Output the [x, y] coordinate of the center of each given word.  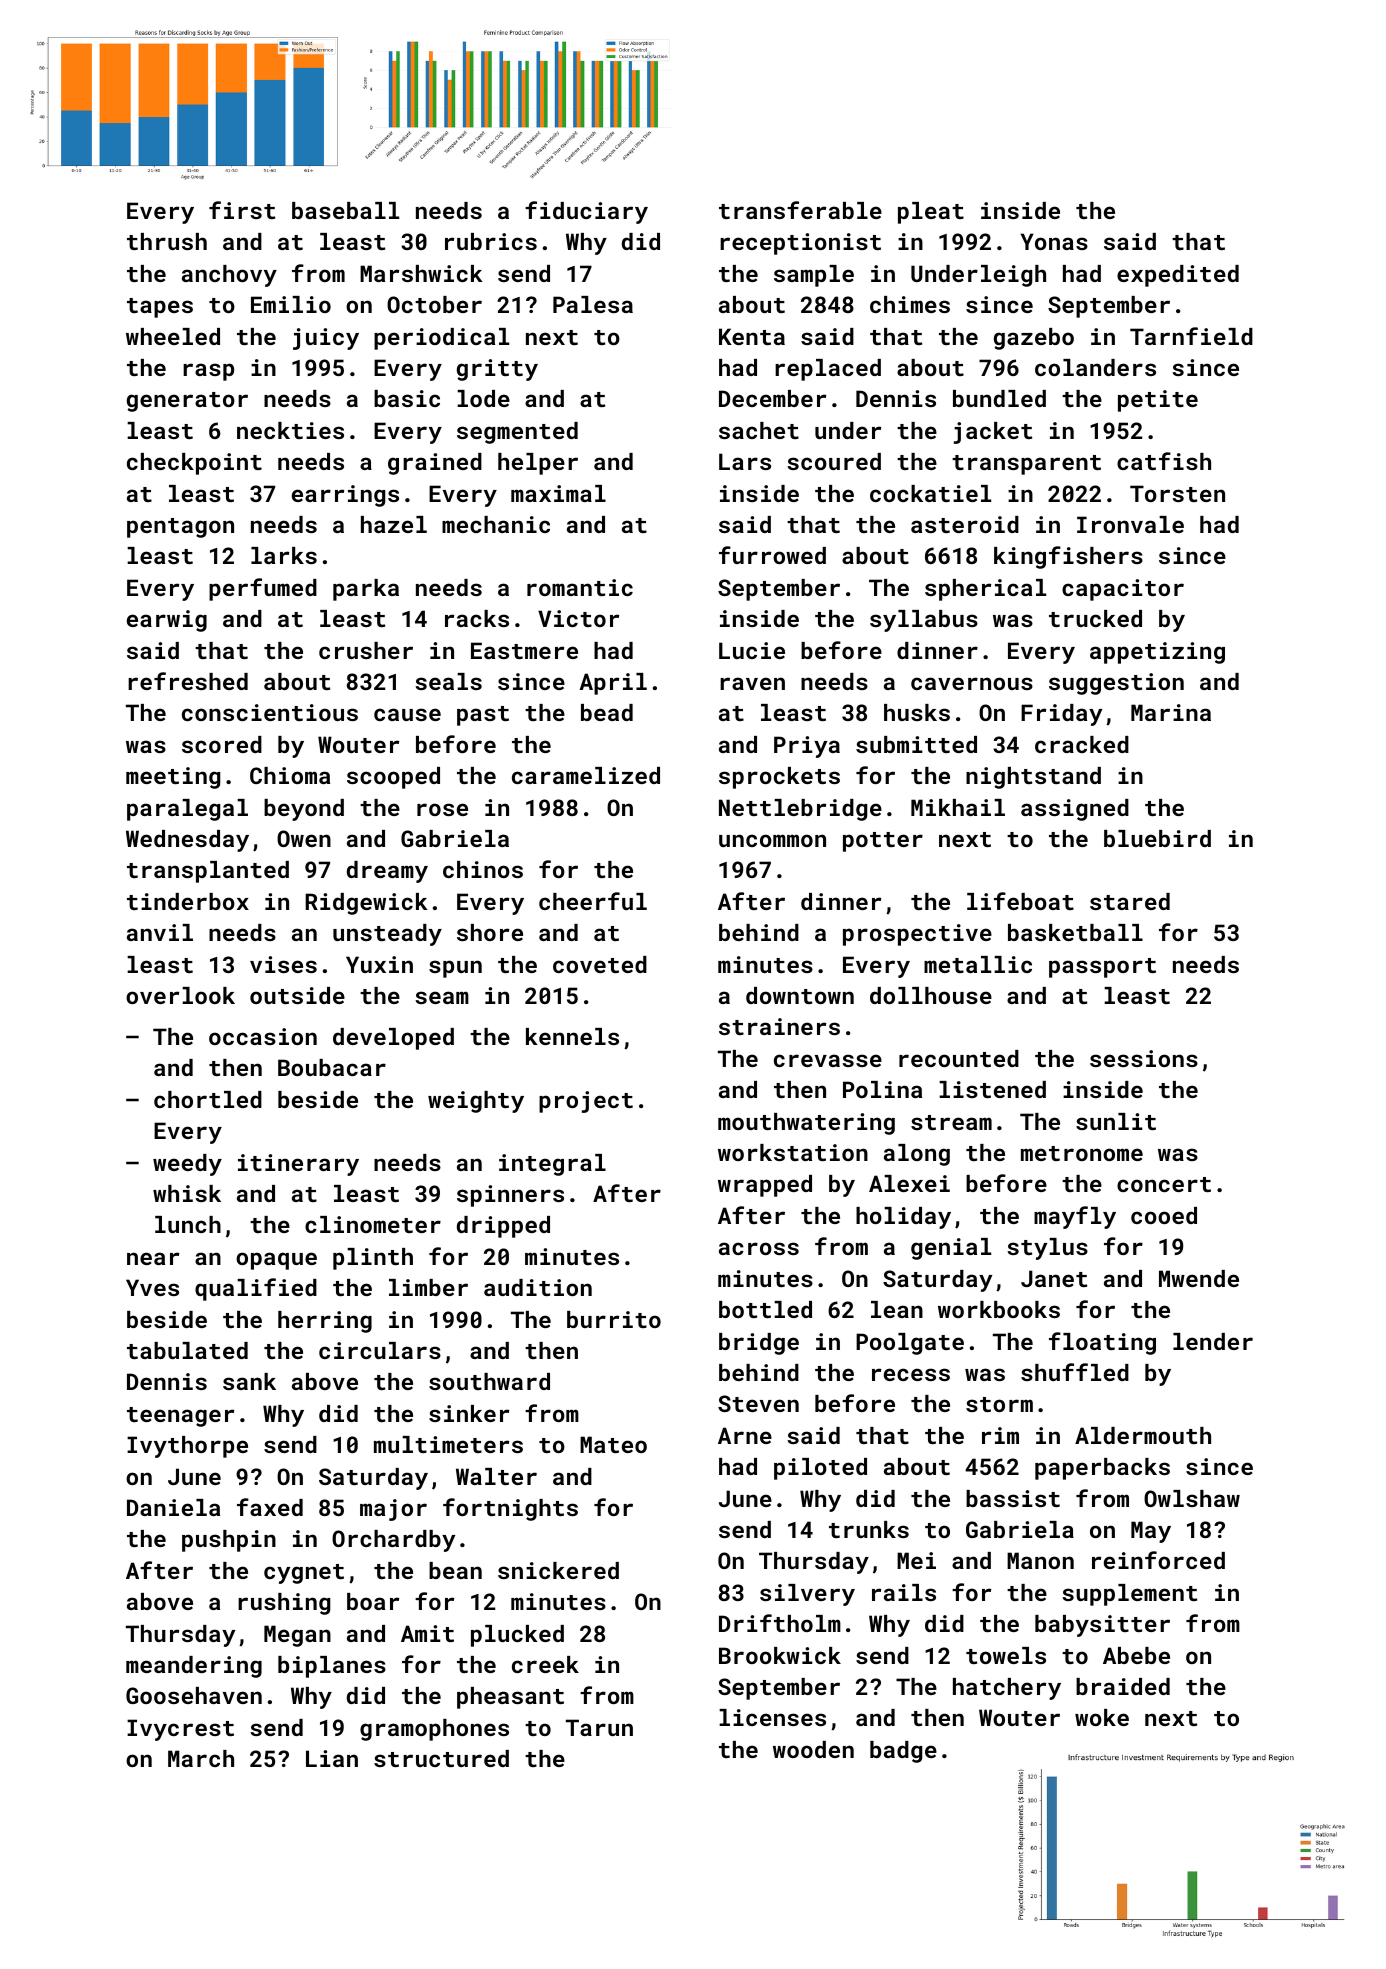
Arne [745, 1435]
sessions [1144, 1058]
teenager [180, 1417]
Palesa [593, 304]
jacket [993, 433]
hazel [394, 524]
